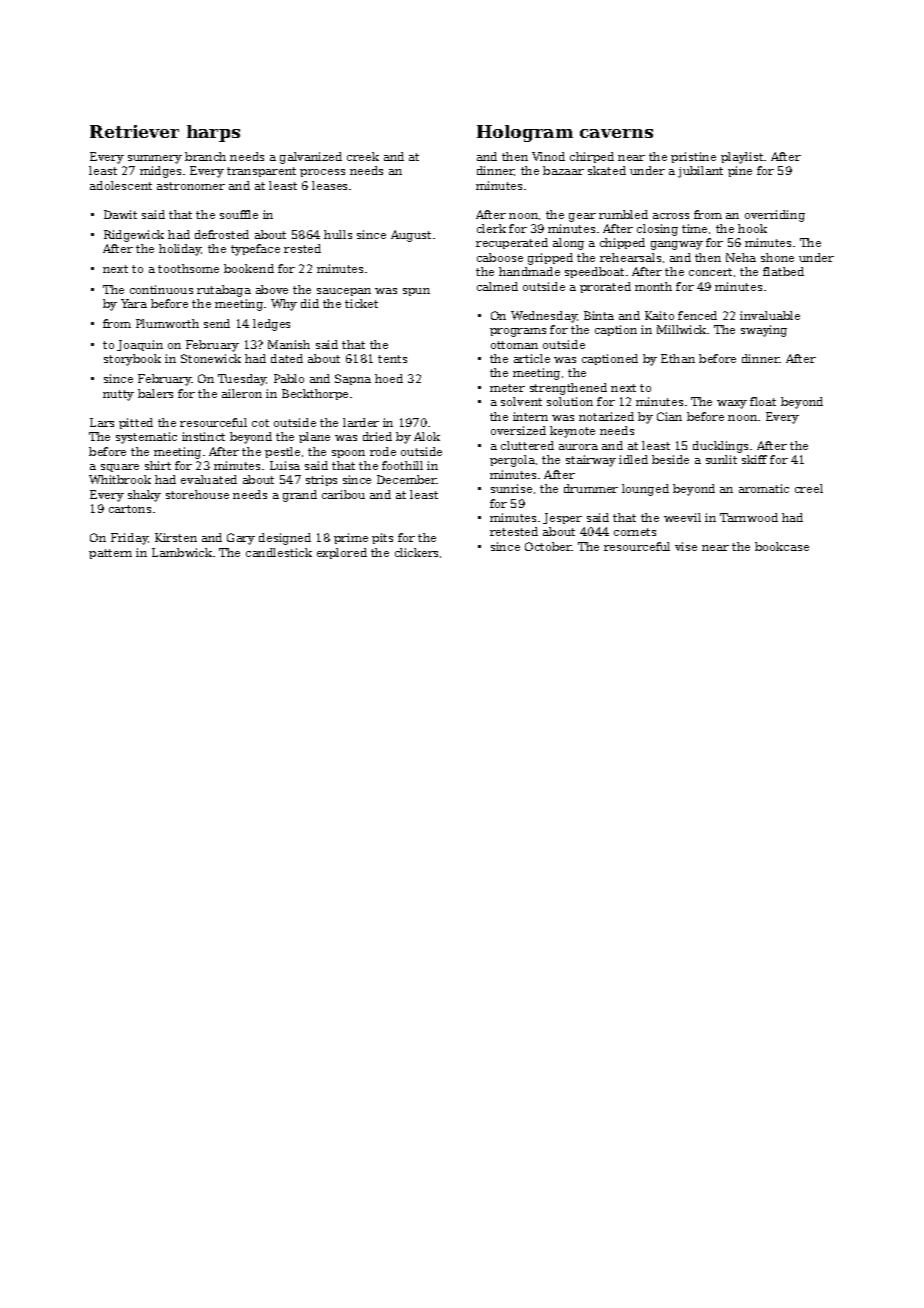 The height and width of the screenshot is (1308, 924). Describe the element at coordinates (155, 393) in the screenshot. I see `balers` at that location.
